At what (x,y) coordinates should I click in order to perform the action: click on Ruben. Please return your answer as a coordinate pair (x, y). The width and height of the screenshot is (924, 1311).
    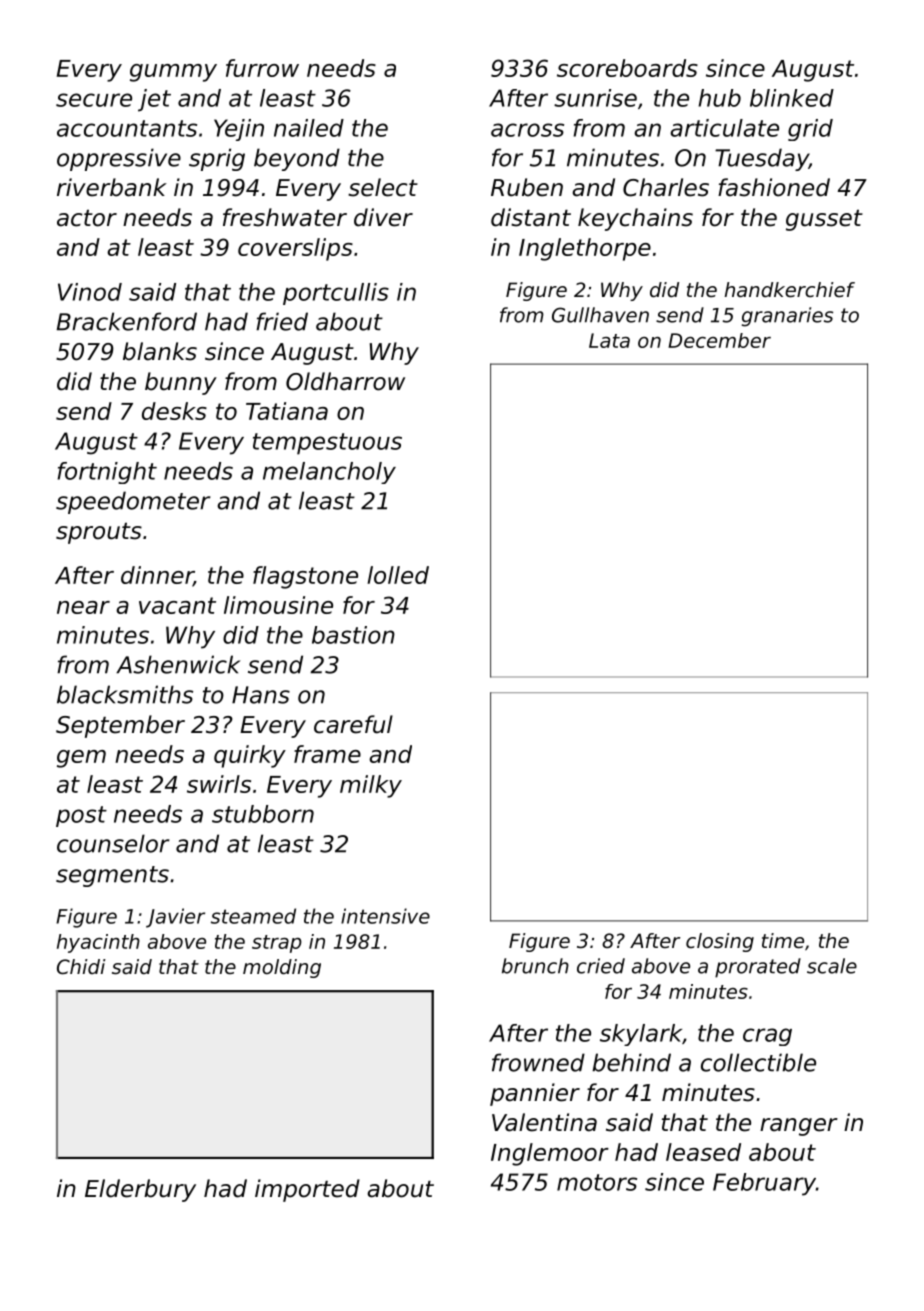
    Looking at the image, I should click on (527, 187).
